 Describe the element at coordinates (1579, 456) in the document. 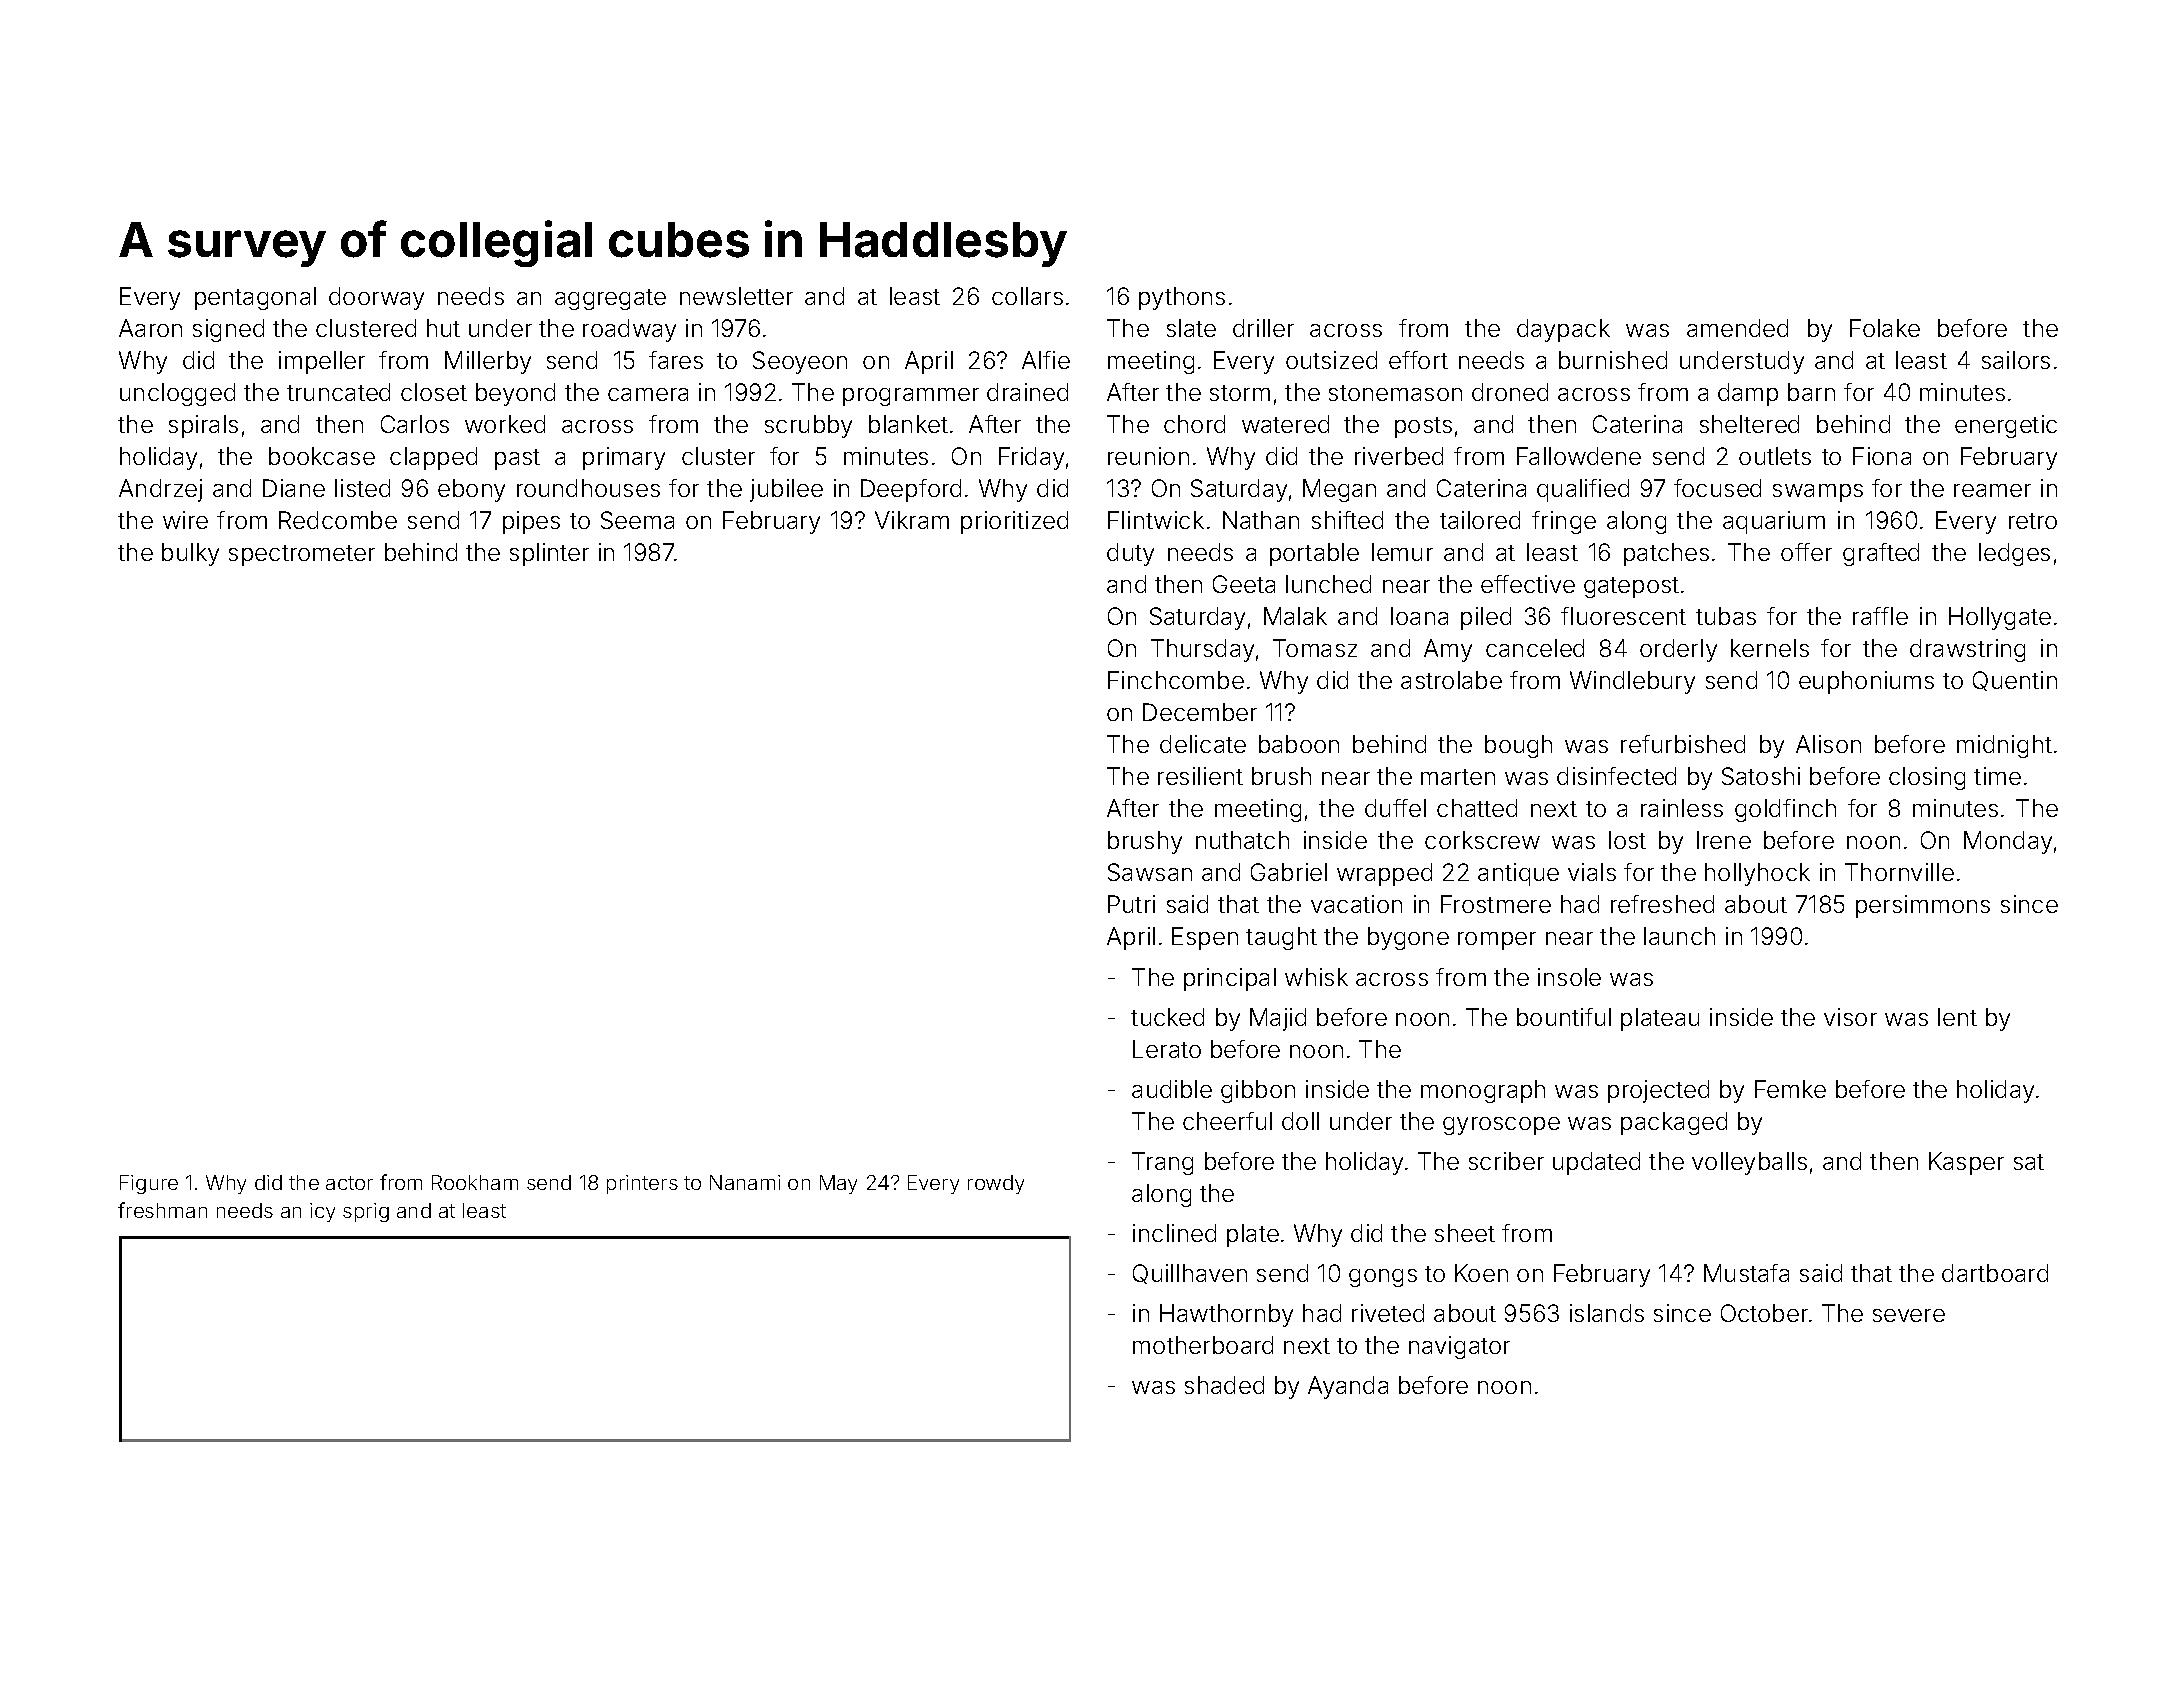

I see `Fallowdene` at that location.
